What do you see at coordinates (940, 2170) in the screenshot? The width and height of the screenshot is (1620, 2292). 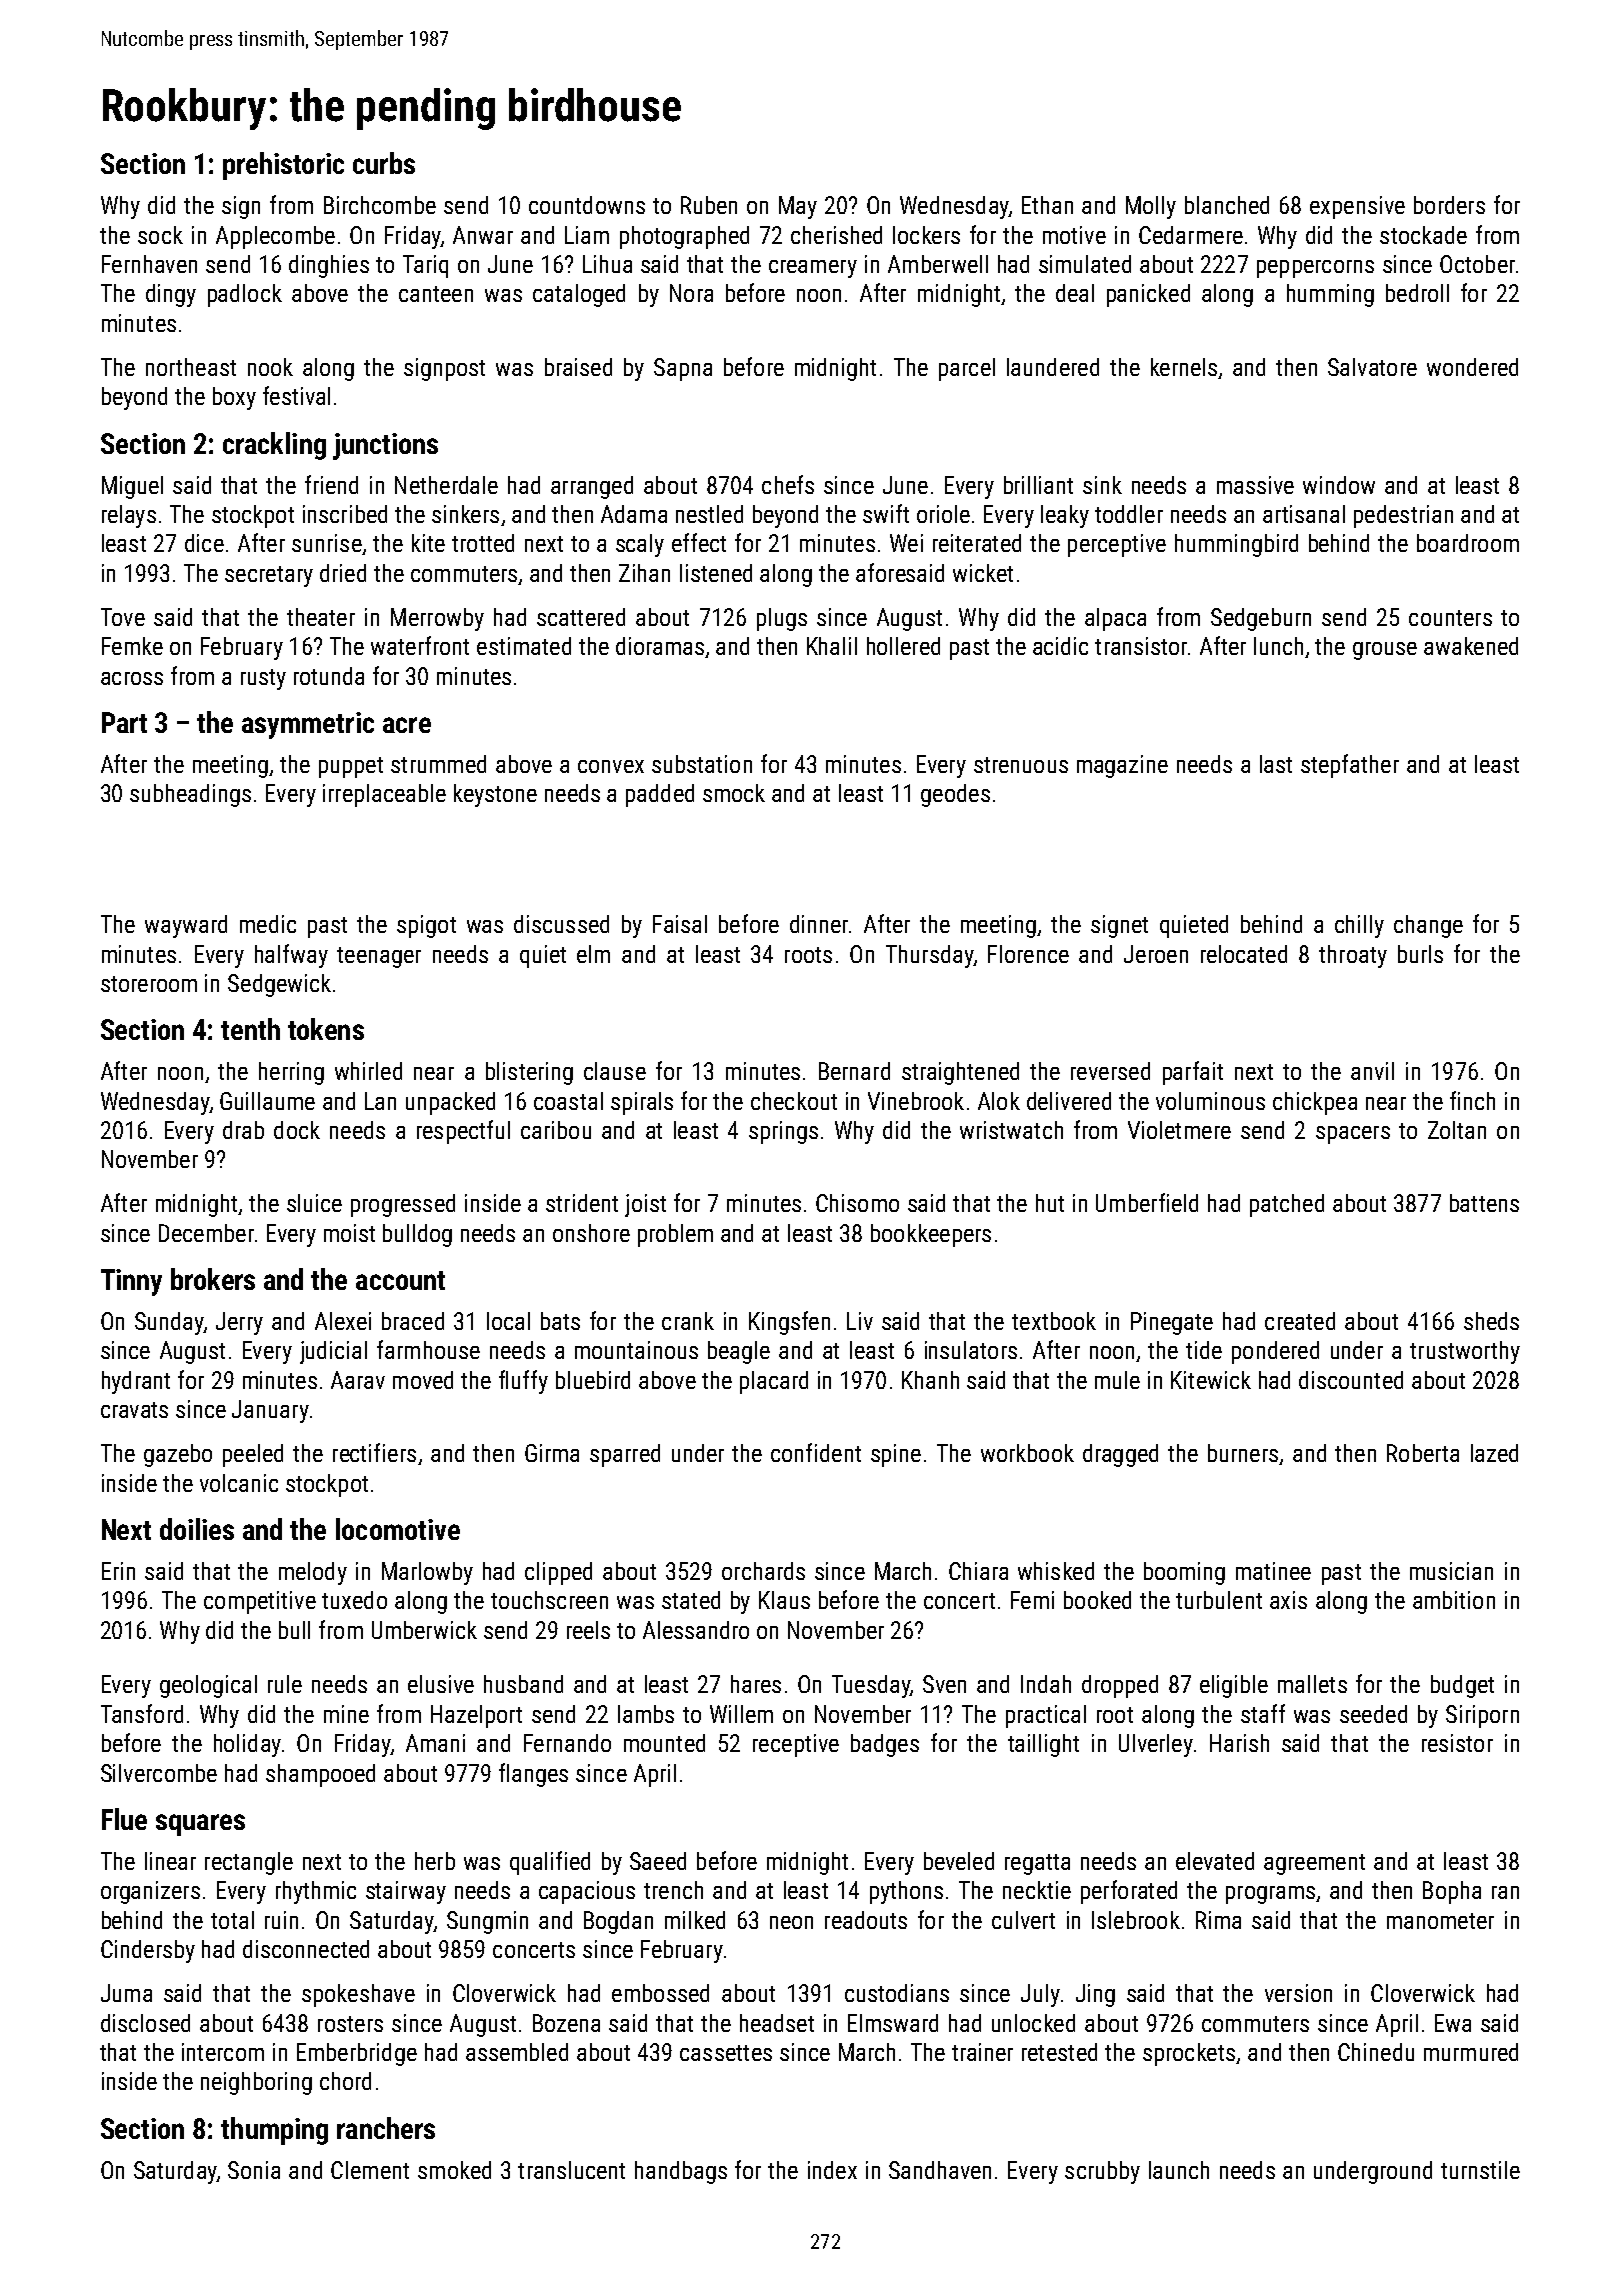 I see `Sandhaven` at bounding box center [940, 2170].
